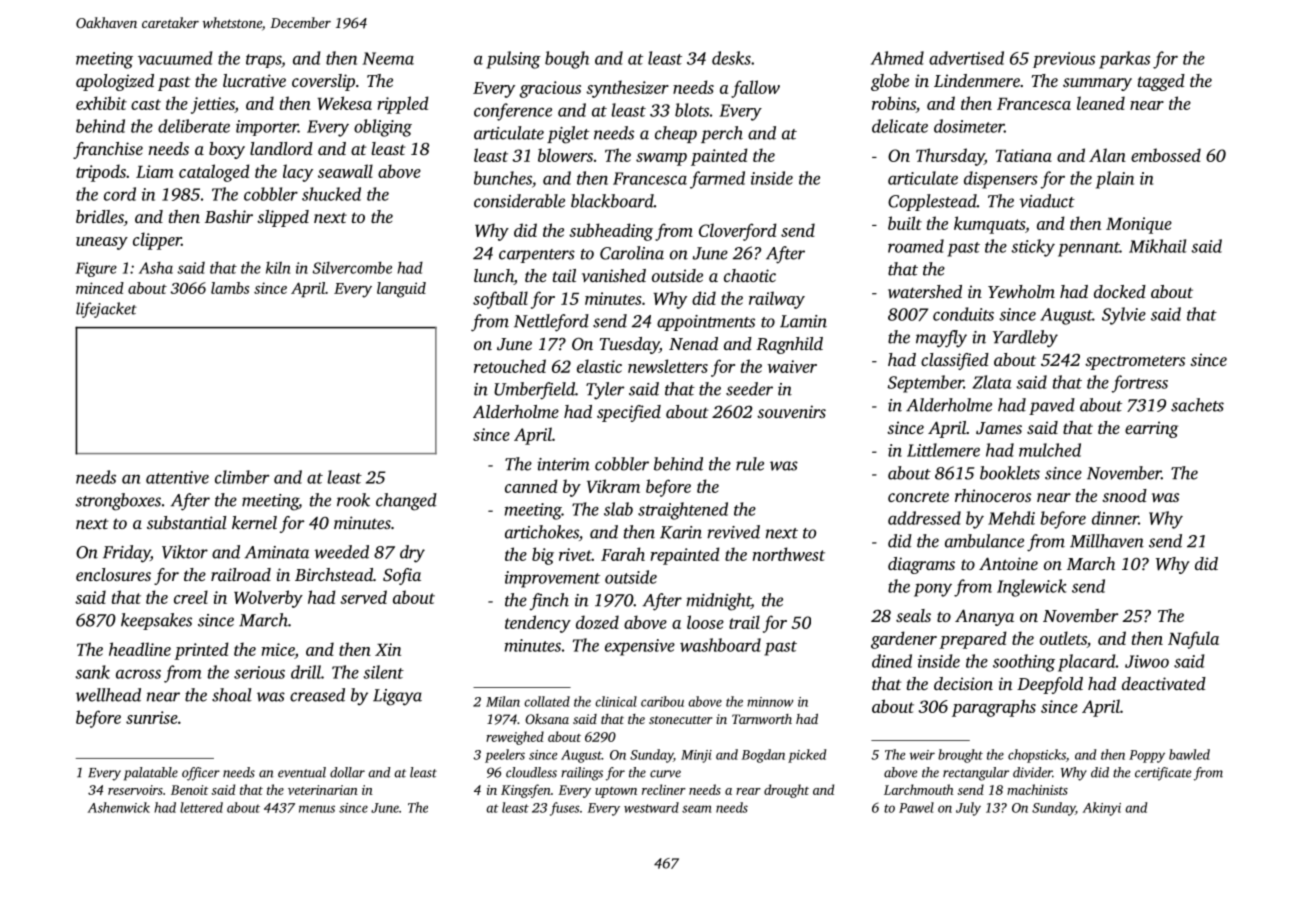 The image size is (1308, 924). What do you see at coordinates (1161, 82) in the document?
I see `tagged` at bounding box center [1161, 82].
